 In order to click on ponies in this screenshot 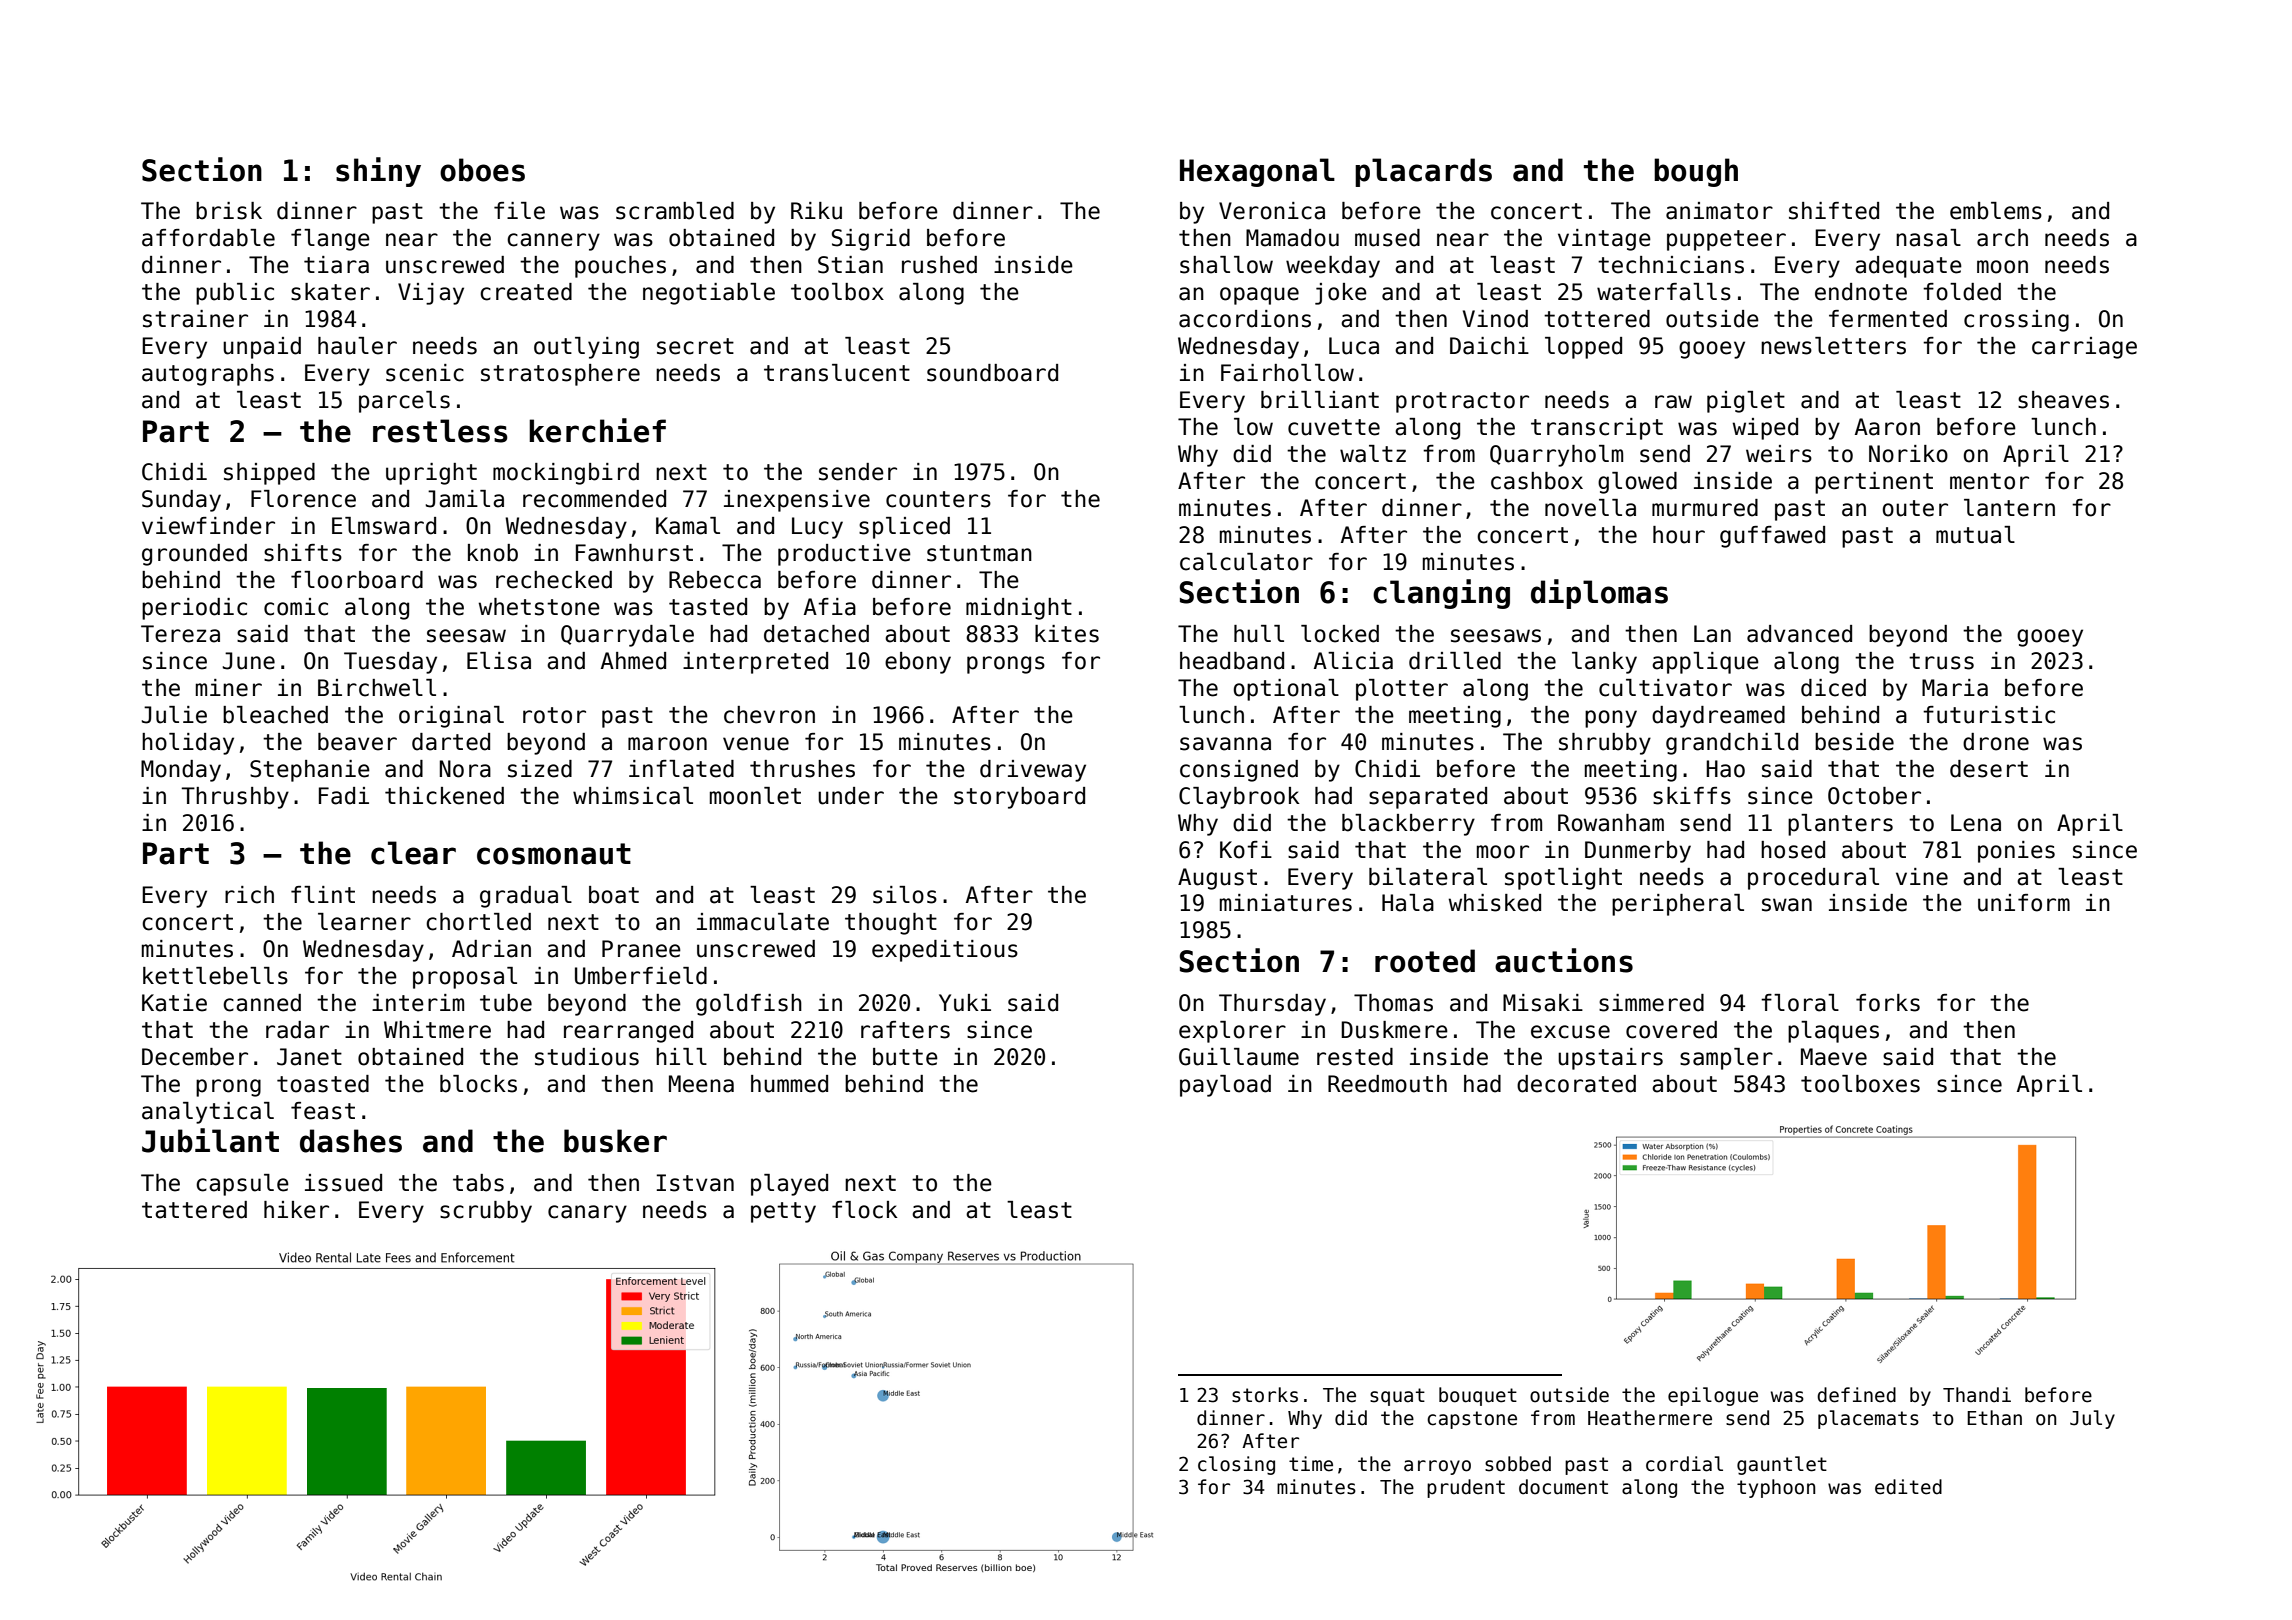, I will do `click(2016, 852)`.
